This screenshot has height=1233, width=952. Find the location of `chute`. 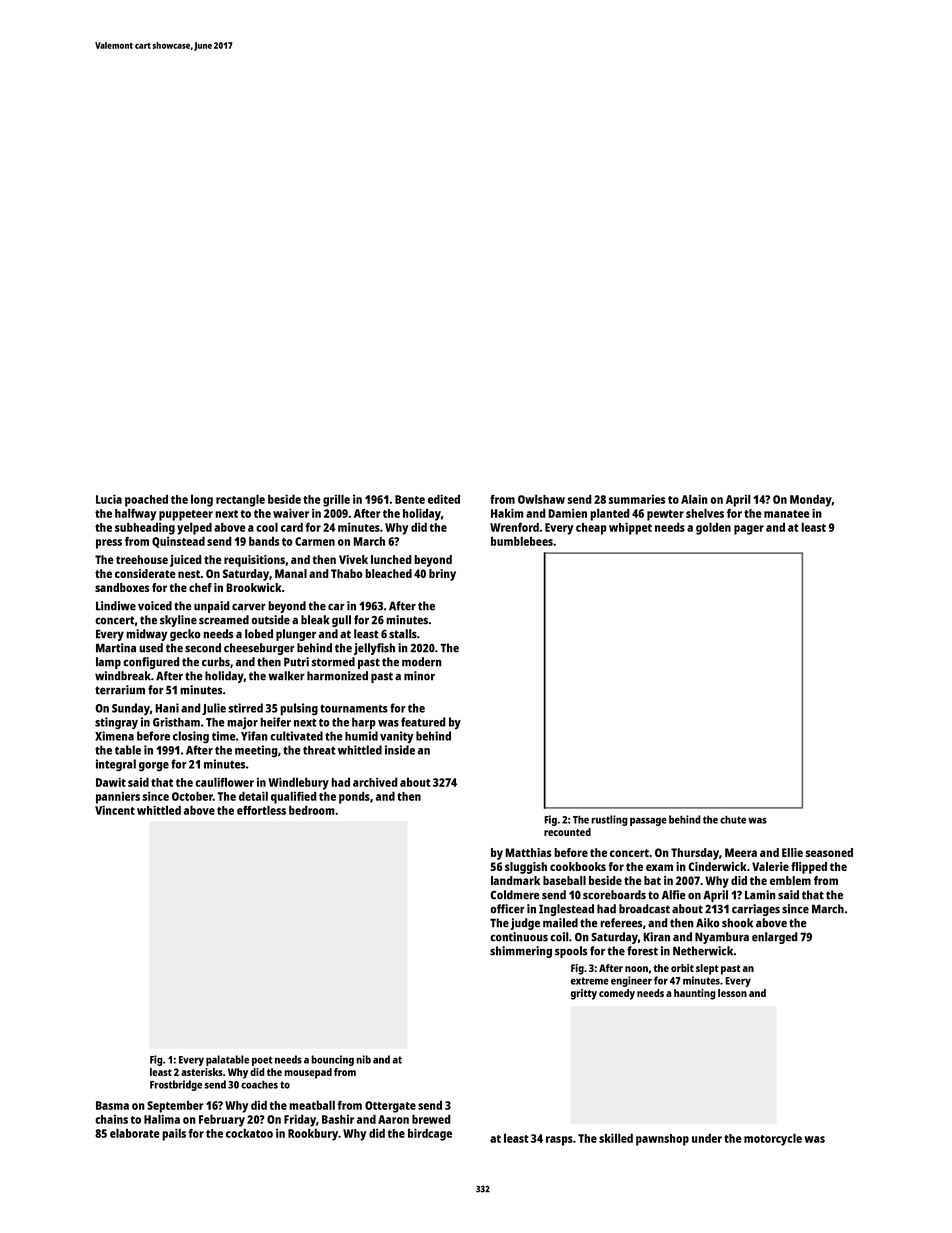

chute is located at coordinates (733, 819).
